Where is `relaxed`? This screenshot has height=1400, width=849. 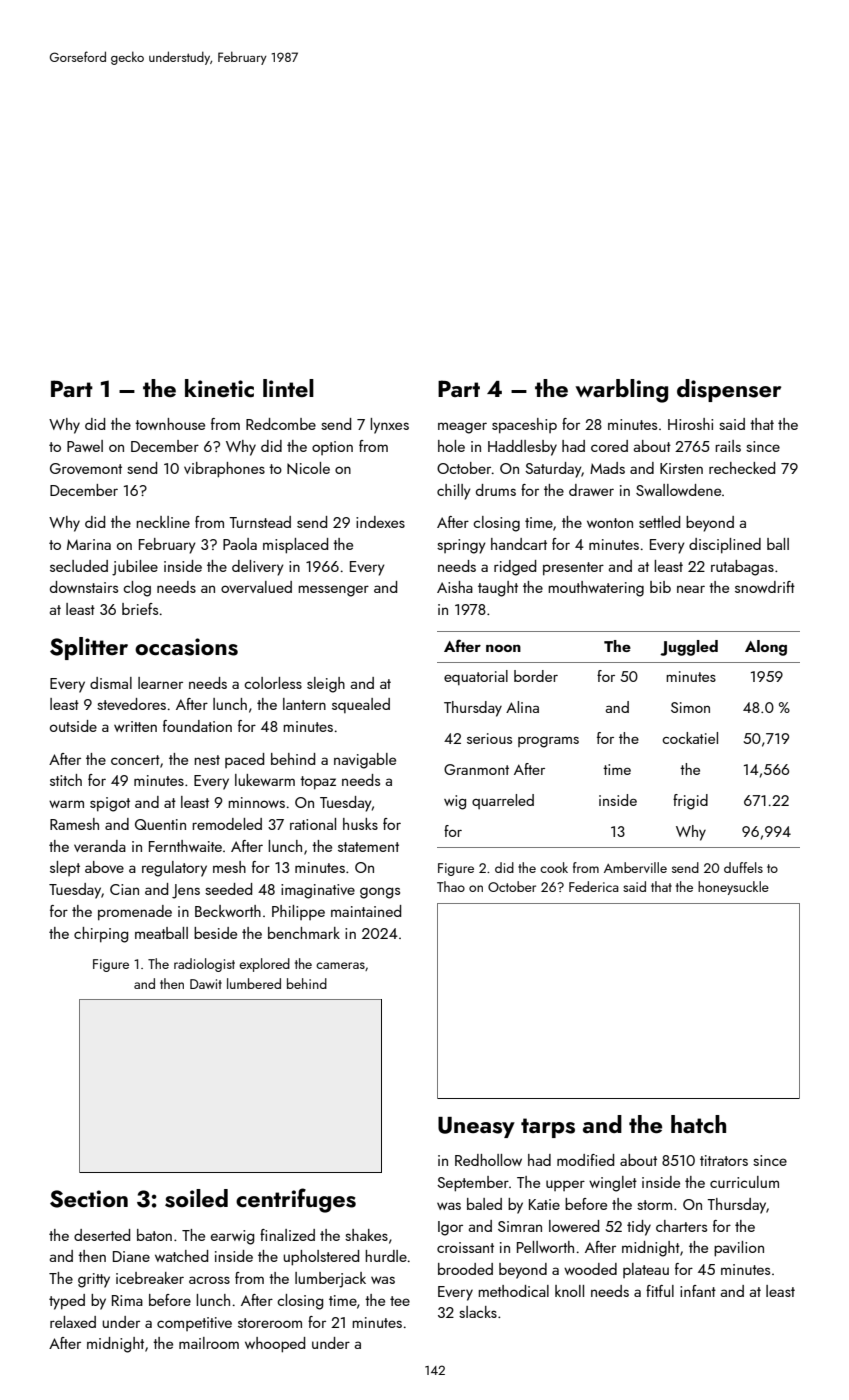 relaxed is located at coordinates (73, 1322).
